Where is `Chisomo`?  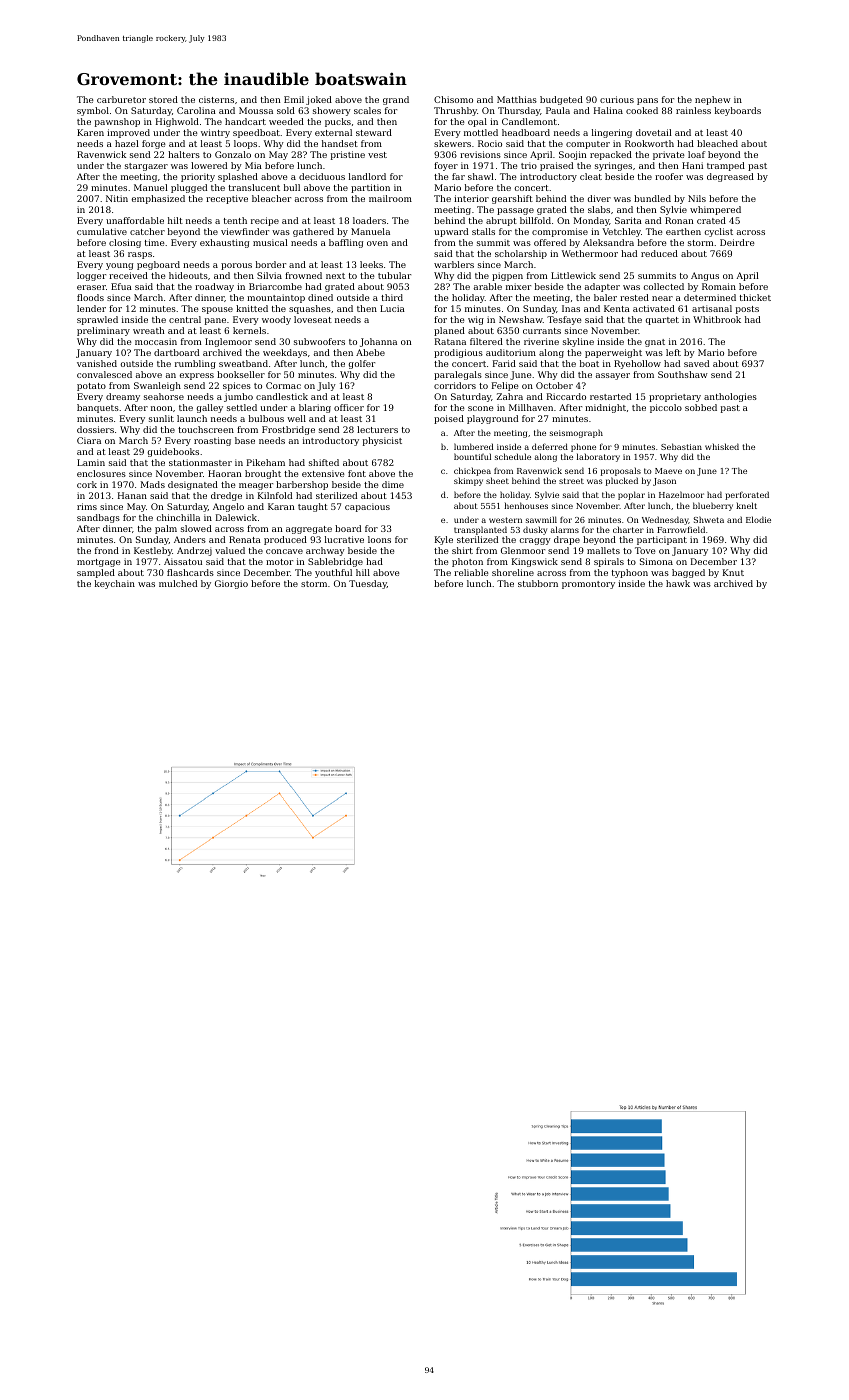
Chisomo is located at coordinates (453, 99).
